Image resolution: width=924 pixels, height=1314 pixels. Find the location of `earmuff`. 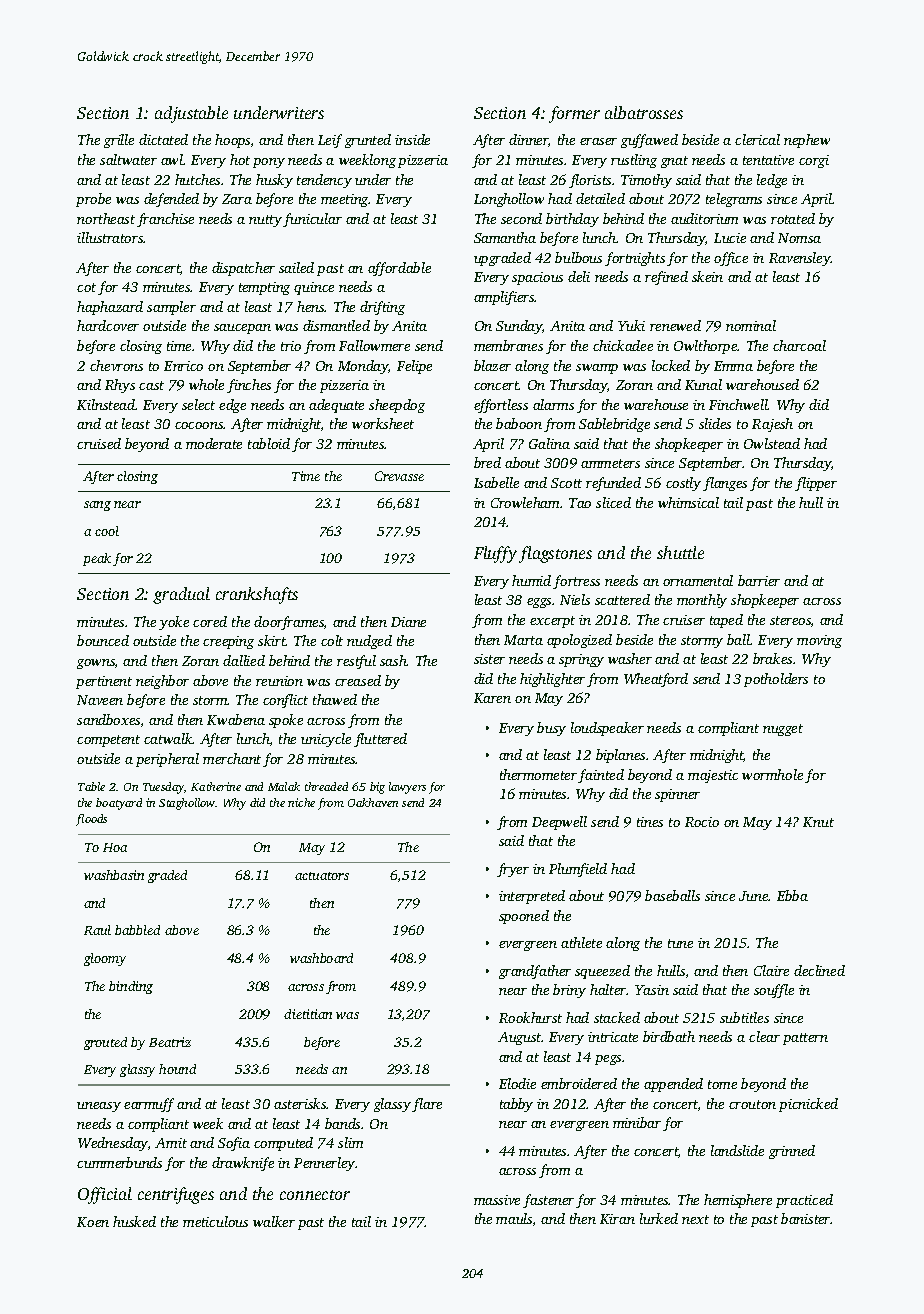

earmuff is located at coordinates (149, 1105).
